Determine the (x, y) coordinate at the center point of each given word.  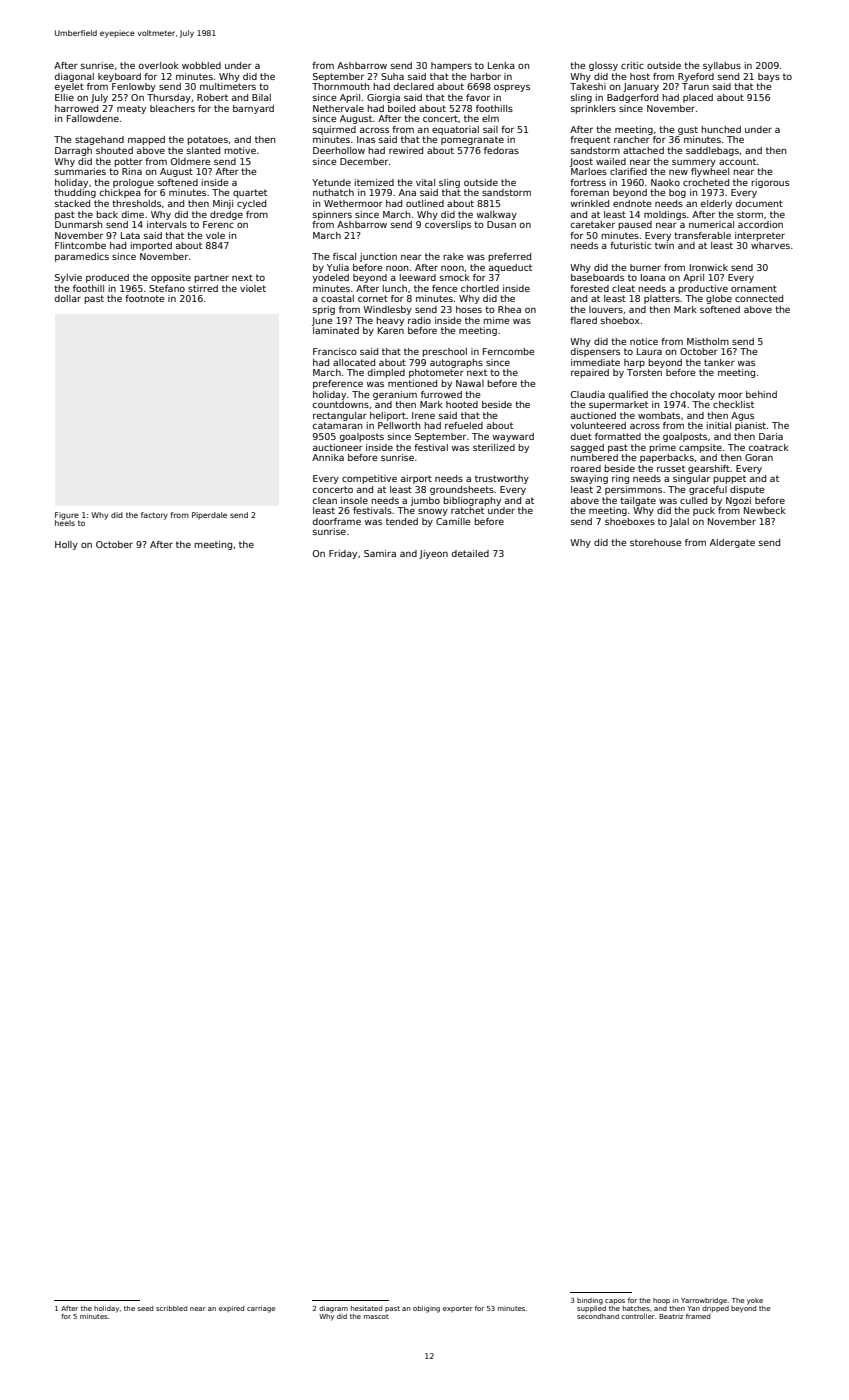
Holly (66, 545)
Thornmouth (340, 86)
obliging (426, 1309)
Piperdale (209, 516)
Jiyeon (433, 554)
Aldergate (732, 543)
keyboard (119, 77)
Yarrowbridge (704, 1301)
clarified (628, 171)
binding (590, 1301)
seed (145, 1308)
